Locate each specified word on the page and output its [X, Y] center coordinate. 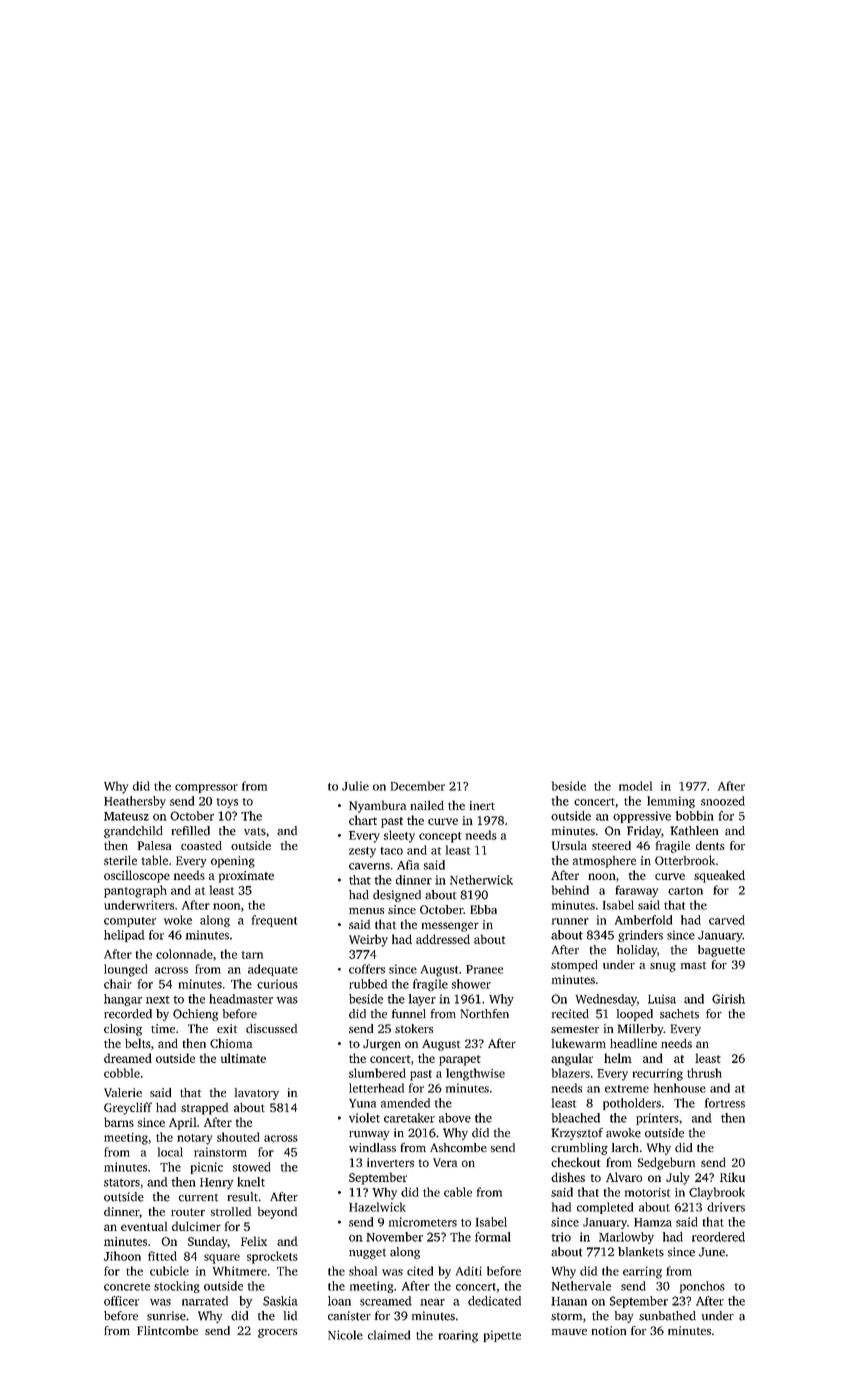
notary [194, 1139]
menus [366, 911]
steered [611, 845]
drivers [726, 1207]
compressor [206, 788]
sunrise [166, 1316]
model [635, 786]
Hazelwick [377, 1207]
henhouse [680, 1088]
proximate [246, 877]
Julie [355, 786]
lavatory [257, 1094]
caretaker [409, 1118]
